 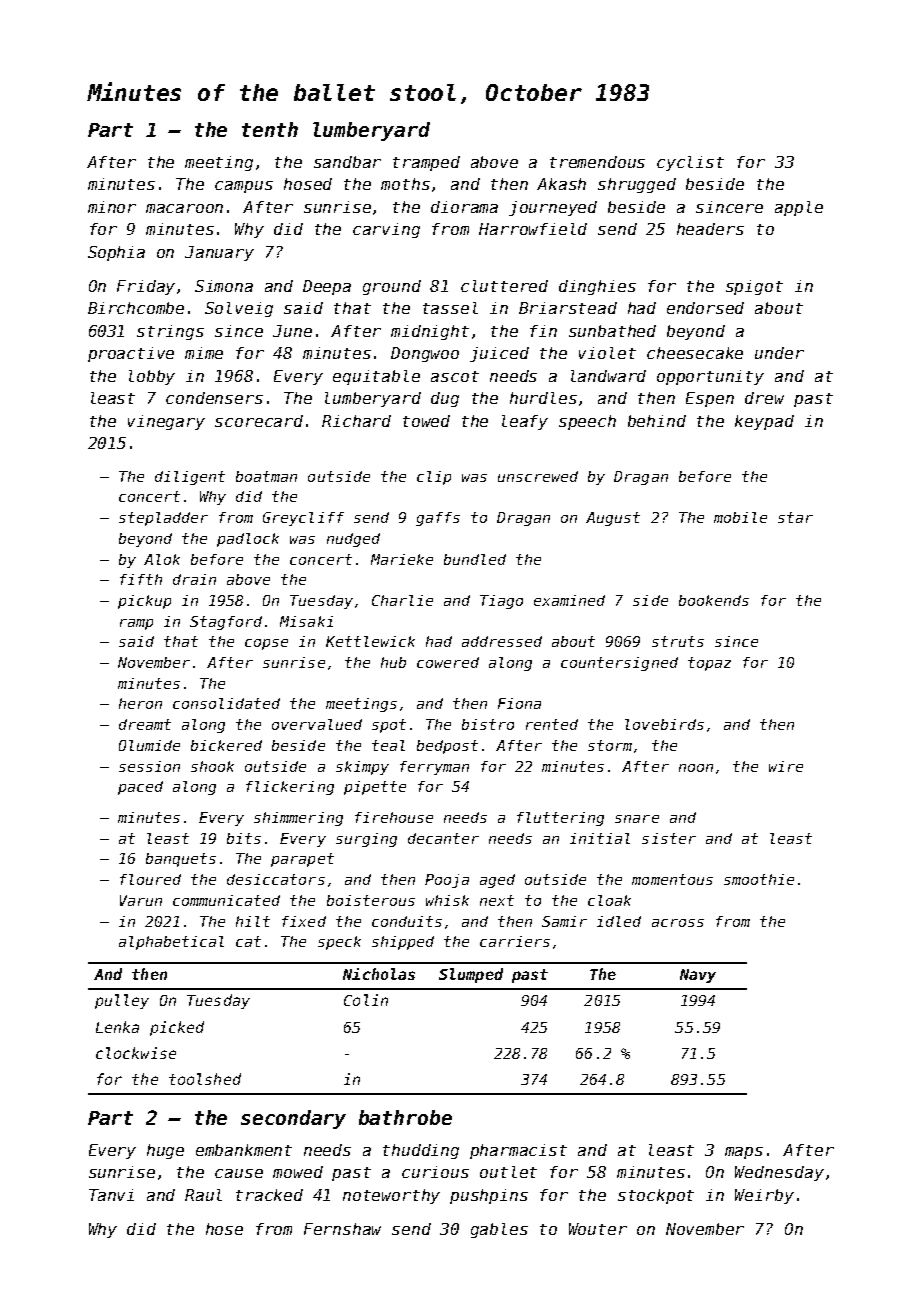 I want to click on cheesecake, so click(x=695, y=353).
